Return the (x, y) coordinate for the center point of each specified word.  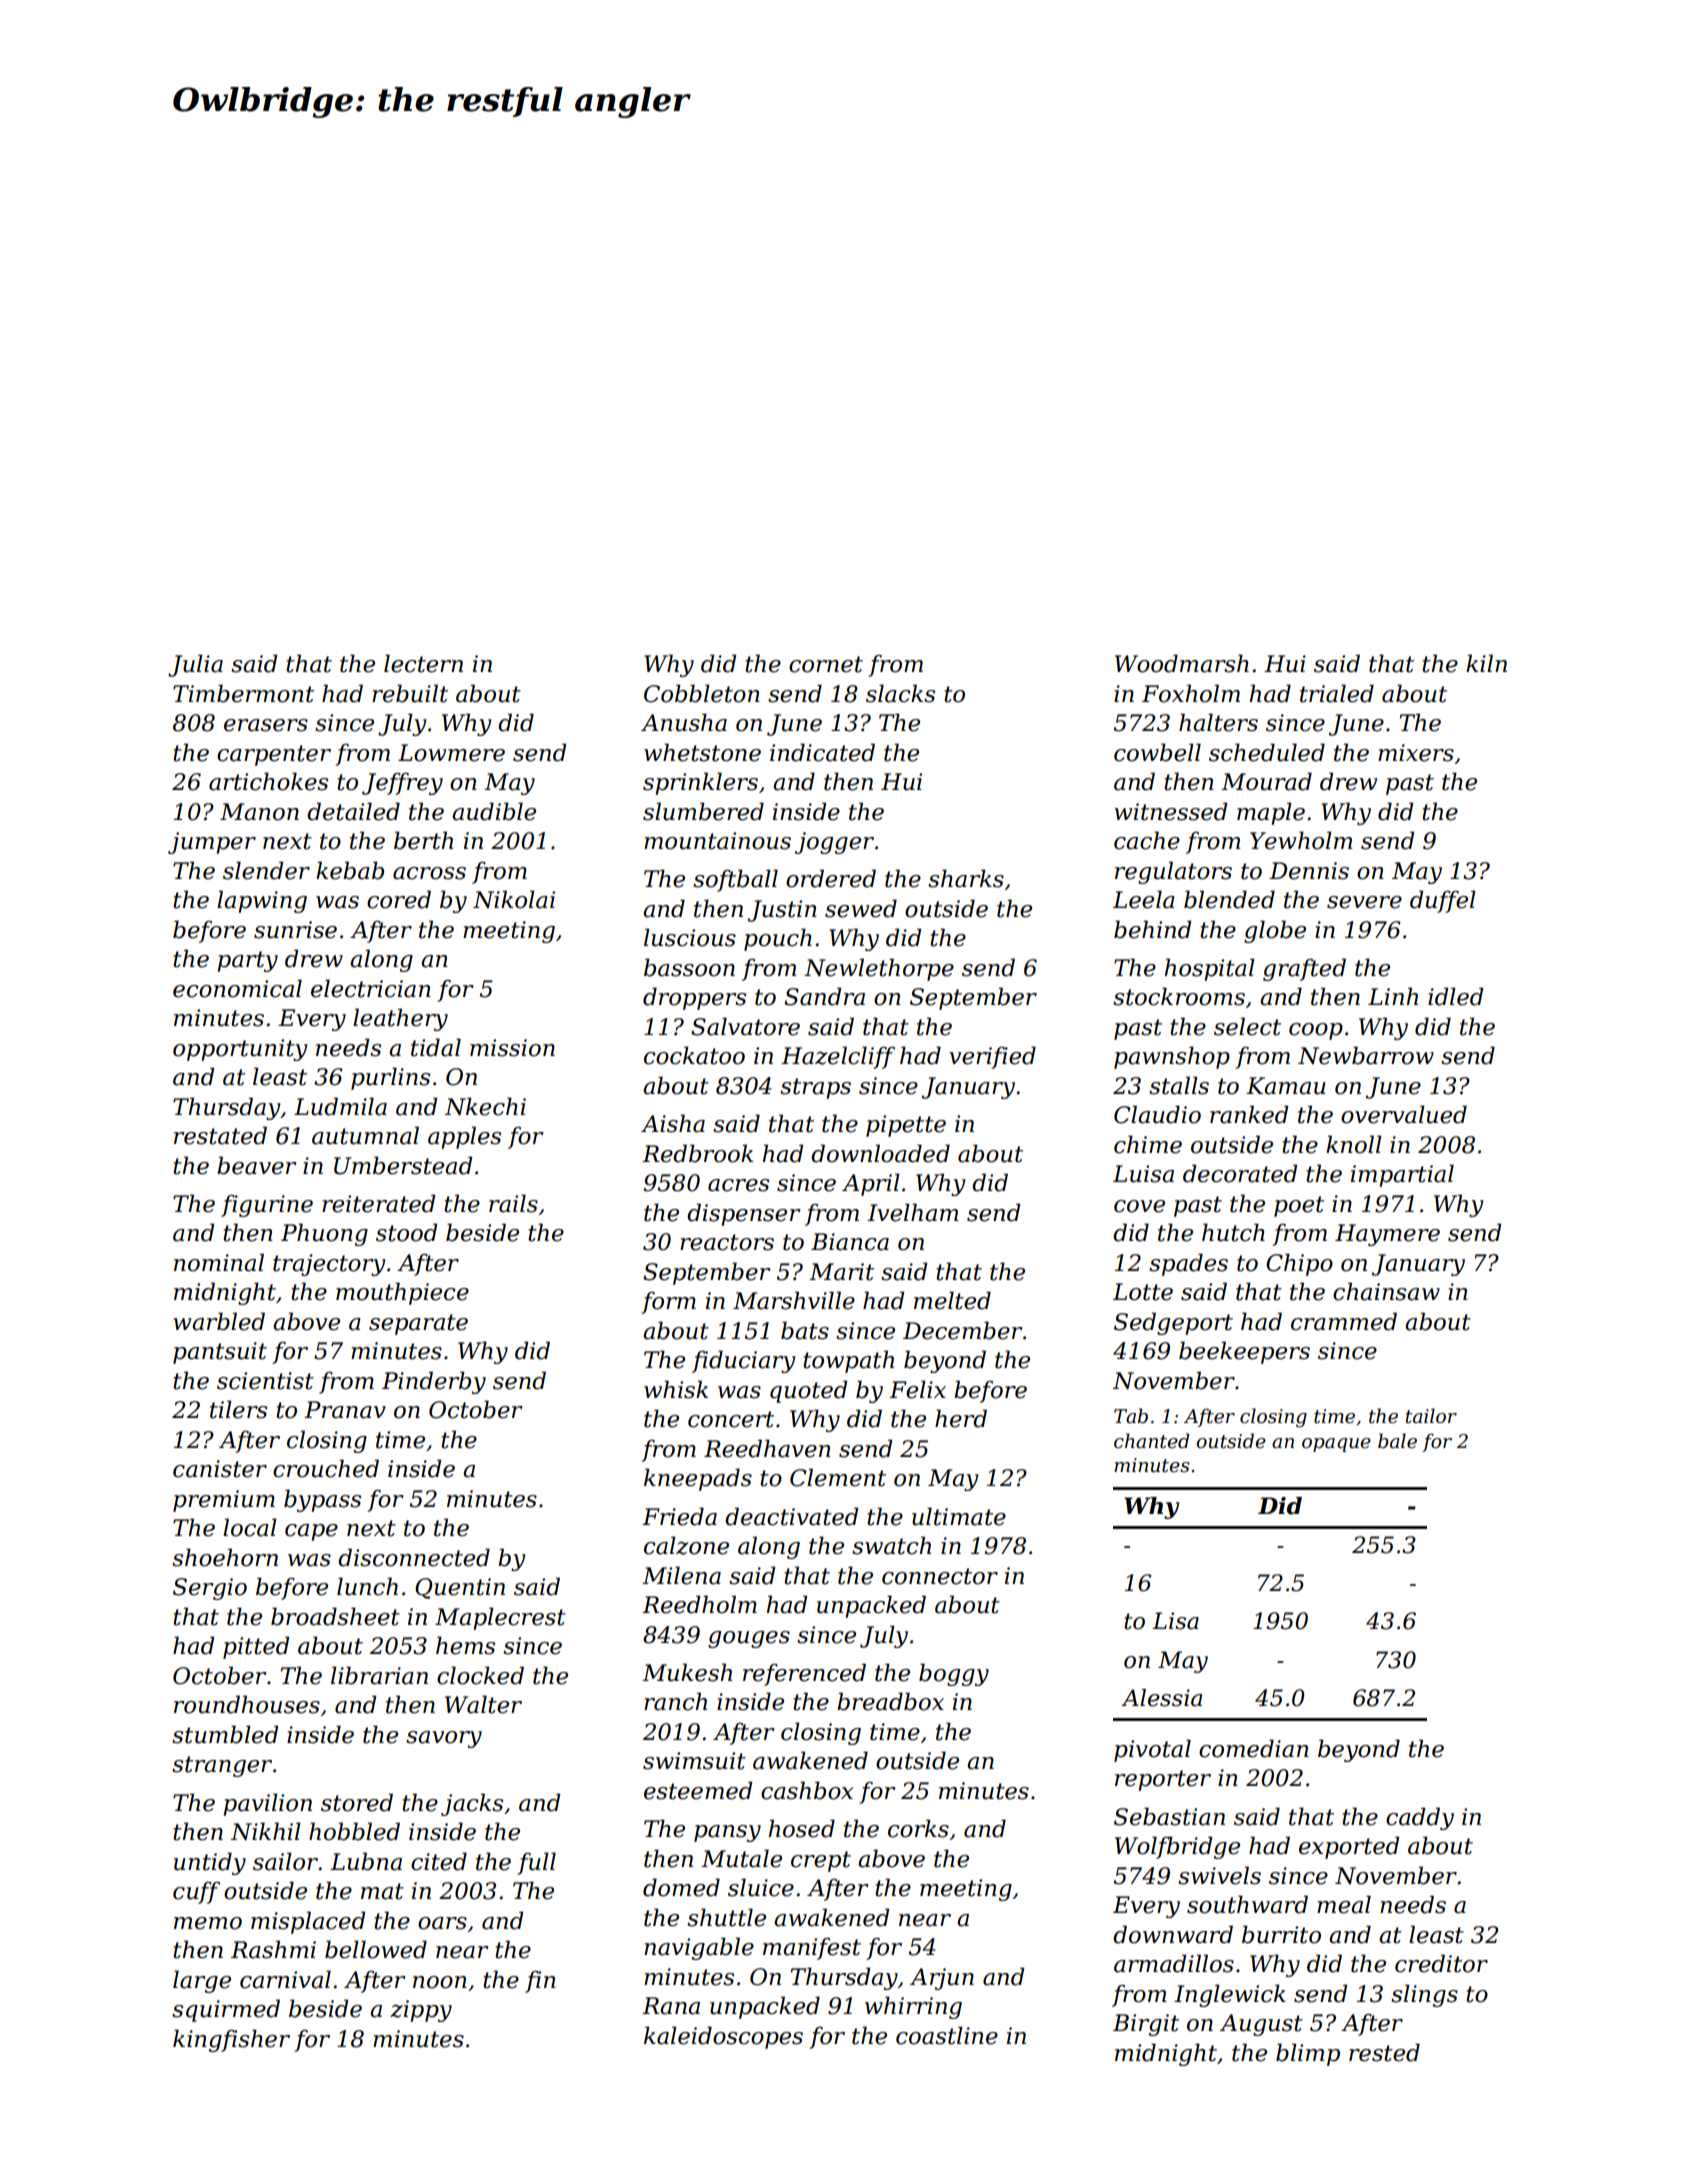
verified (992, 1057)
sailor (285, 1861)
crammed (1344, 1321)
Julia (195, 665)
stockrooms (1179, 996)
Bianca (850, 1242)
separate (418, 1324)
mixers (1416, 753)
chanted (1151, 1441)
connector (940, 1576)
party (247, 961)
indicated (822, 752)
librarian (379, 1675)
